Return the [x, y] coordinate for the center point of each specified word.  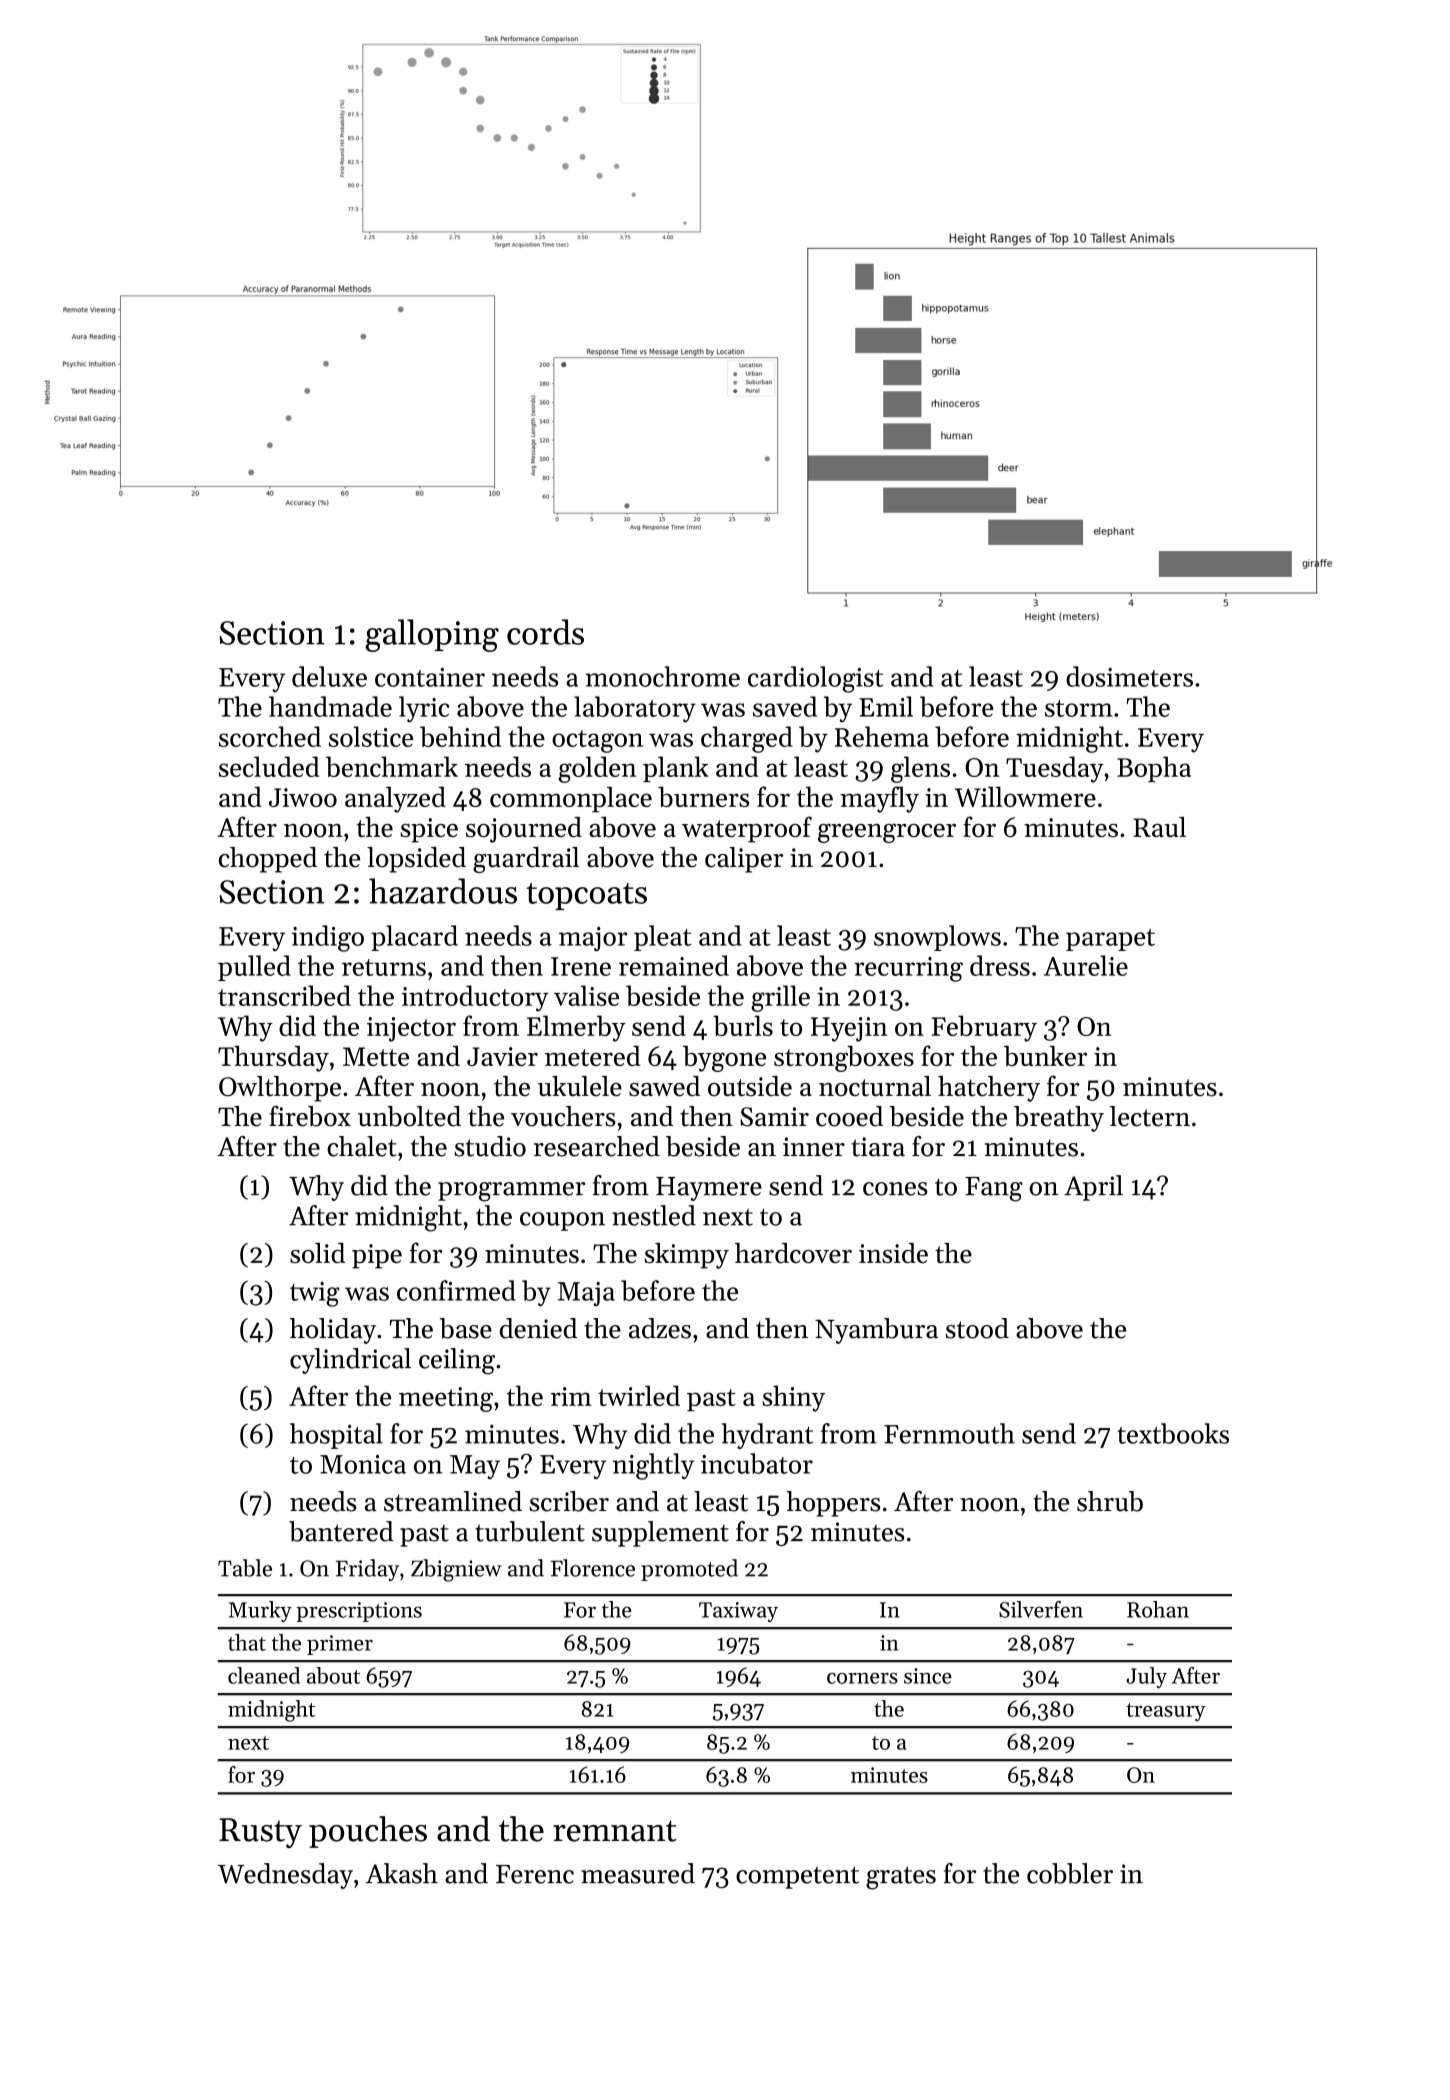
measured [638, 1873]
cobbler [1070, 1873]
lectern [1150, 1116]
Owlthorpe [280, 1089]
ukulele [580, 1086]
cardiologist [815, 679]
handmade [330, 706]
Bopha [1154, 769]
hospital [336, 1436]
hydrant [767, 1436]
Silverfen [1041, 1609]
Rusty [260, 1833]
